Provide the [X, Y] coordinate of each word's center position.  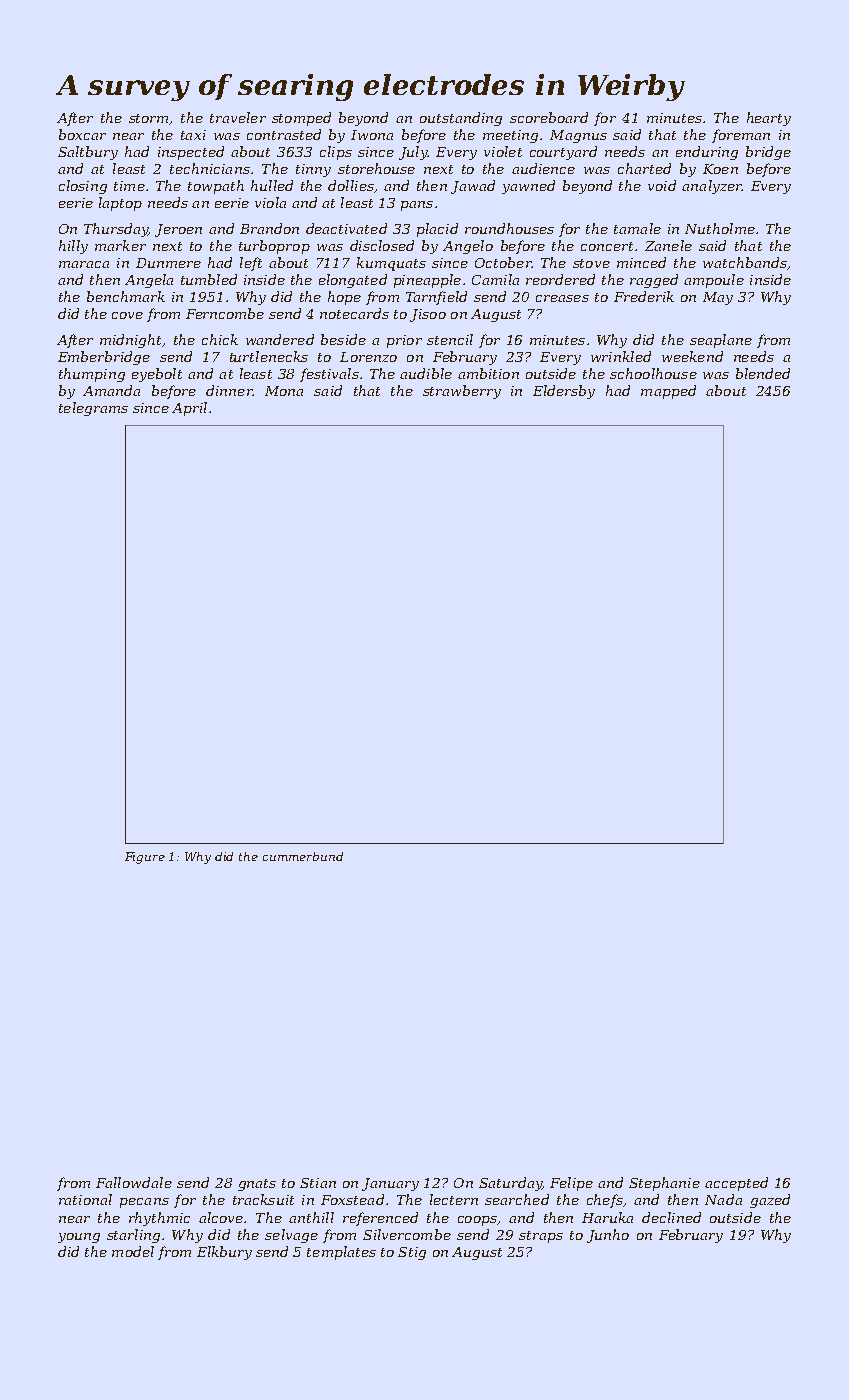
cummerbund [303, 856]
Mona [284, 391]
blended [763, 373]
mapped [668, 392]
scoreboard [549, 117]
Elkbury [224, 1253]
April [189, 409]
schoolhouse [653, 373]
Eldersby [564, 392]
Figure [145, 858]
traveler [238, 117]
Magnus [578, 136]
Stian [318, 1183]
